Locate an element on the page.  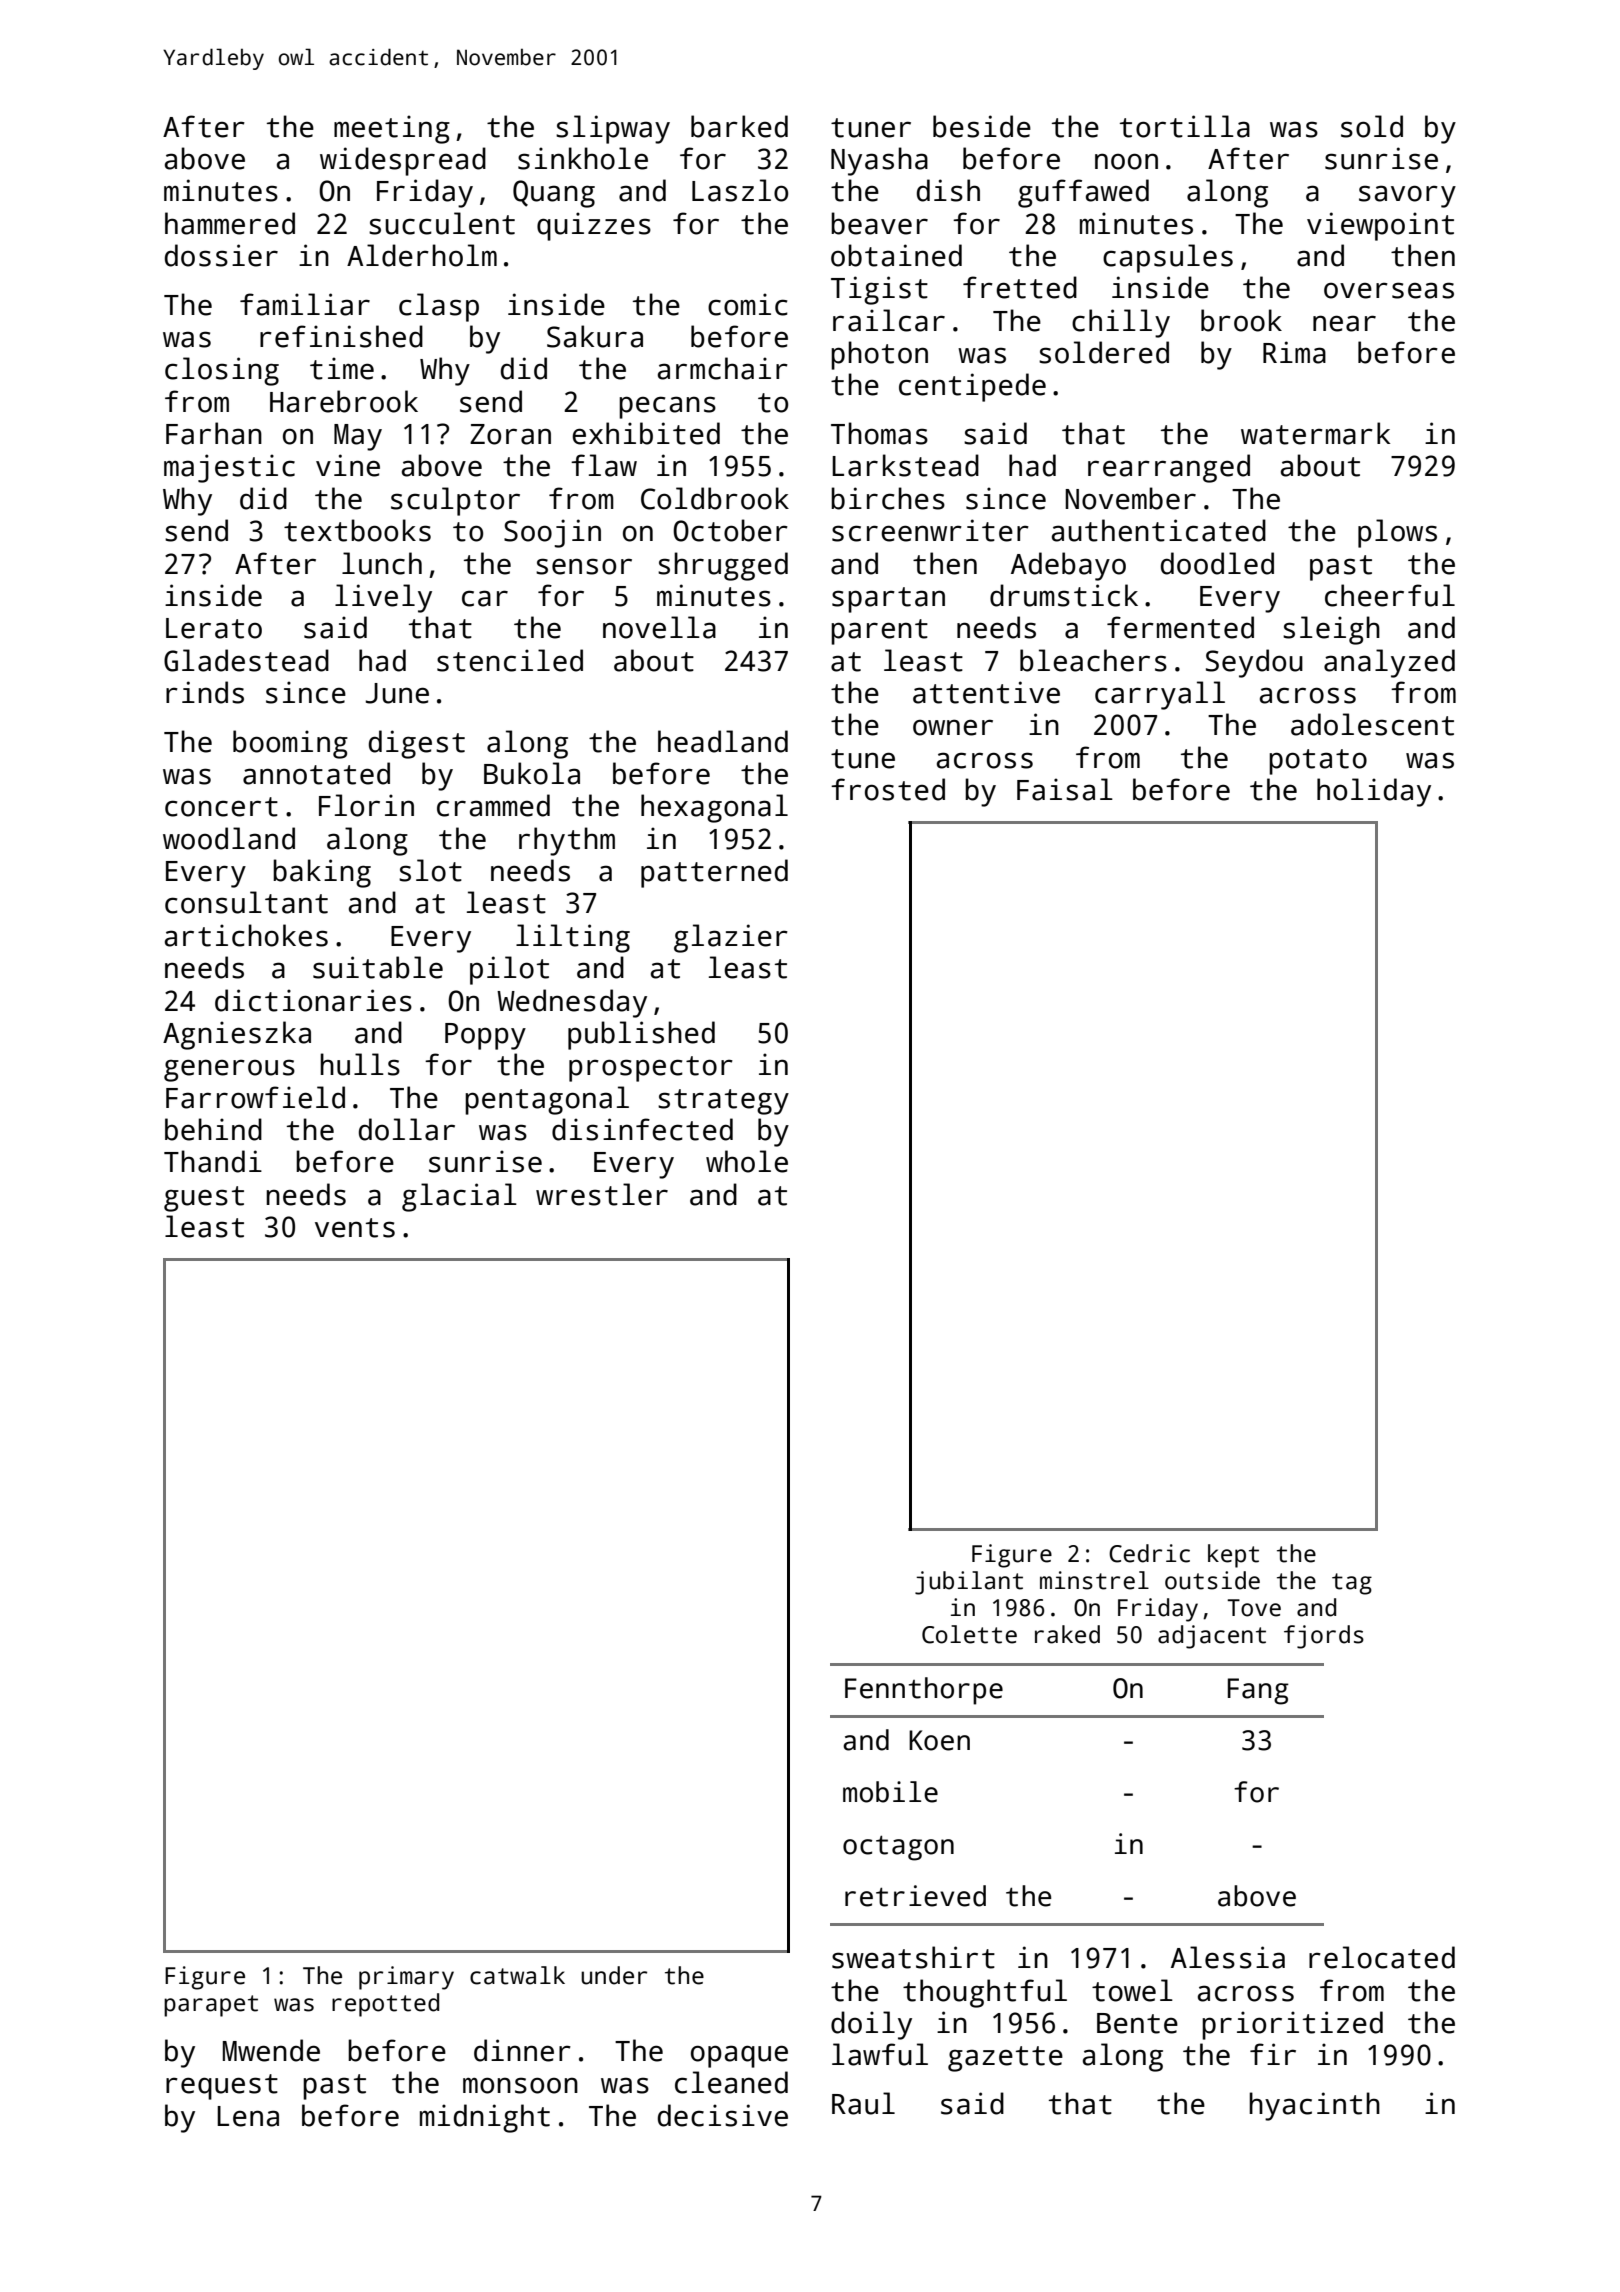
carryall is located at coordinates (1160, 695).
